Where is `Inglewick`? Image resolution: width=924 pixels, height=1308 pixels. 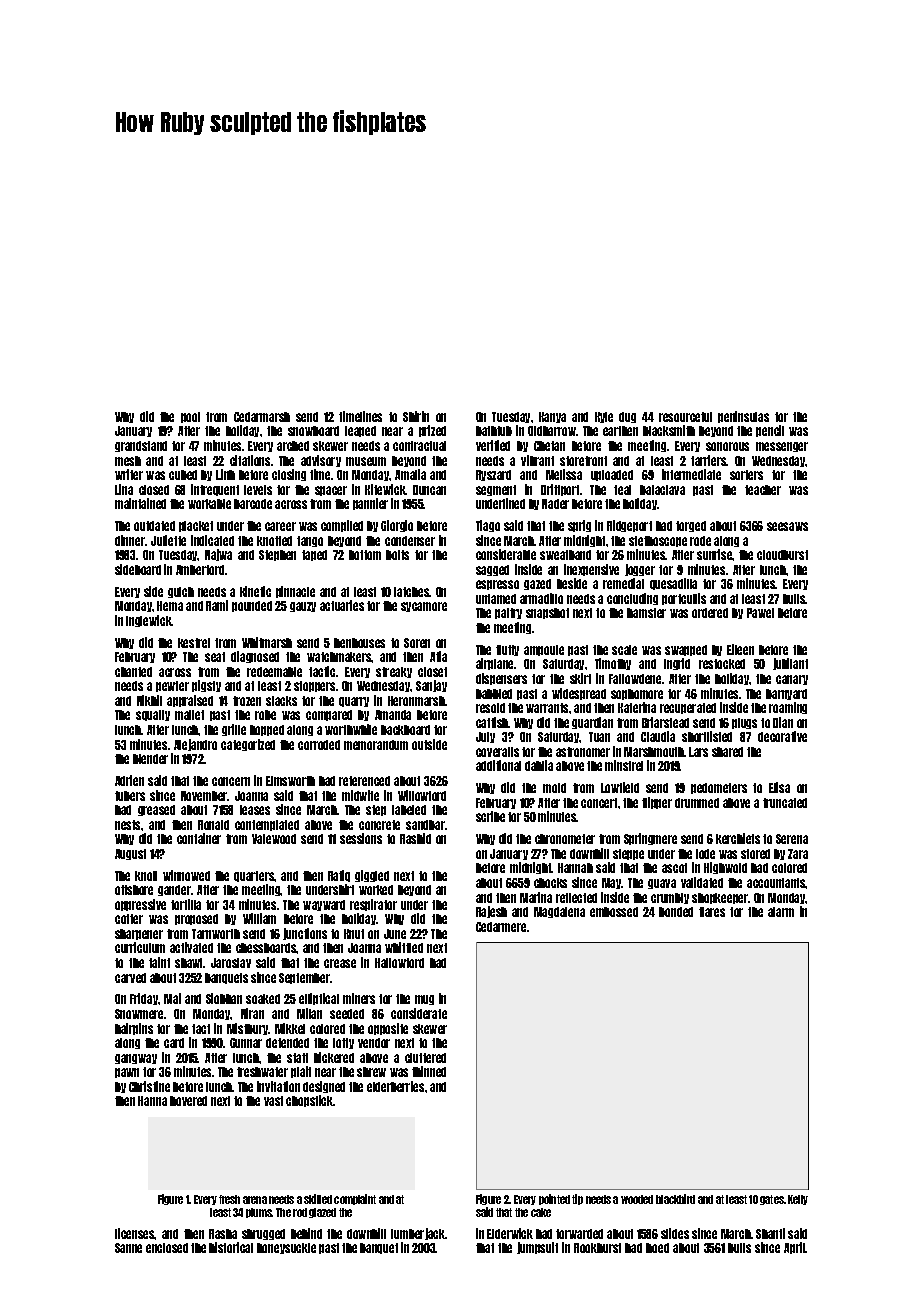
Inglewick is located at coordinates (149, 621).
